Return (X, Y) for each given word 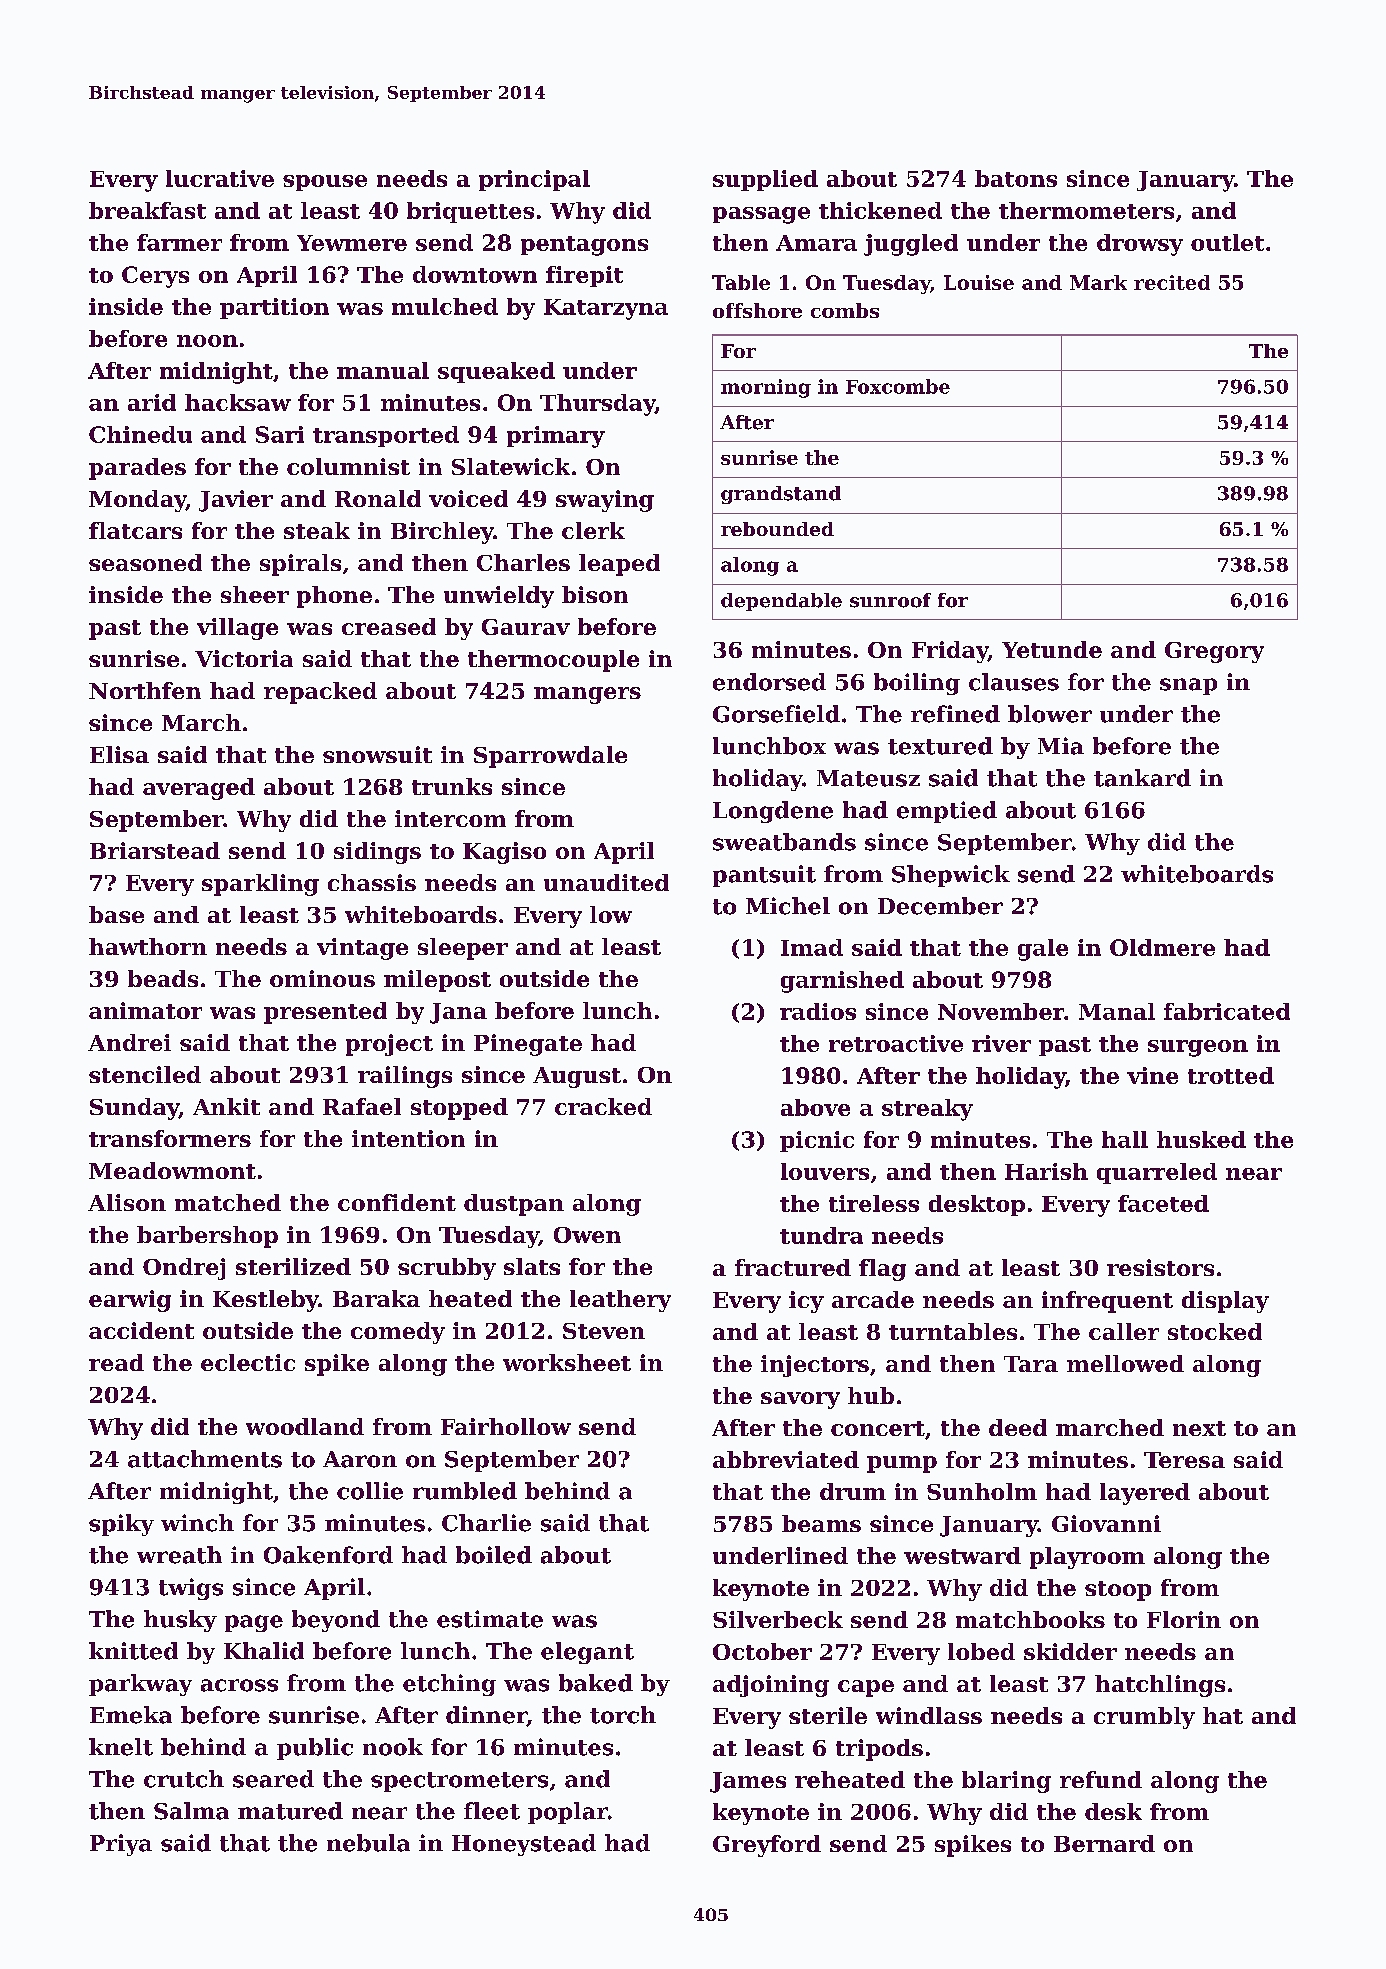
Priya (121, 1845)
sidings (377, 853)
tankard (1142, 778)
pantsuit (764, 876)
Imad (812, 947)
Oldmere (1162, 947)
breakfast (147, 210)
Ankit (226, 1106)
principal (534, 180)
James (748, 1782)
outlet (1227, 242)
